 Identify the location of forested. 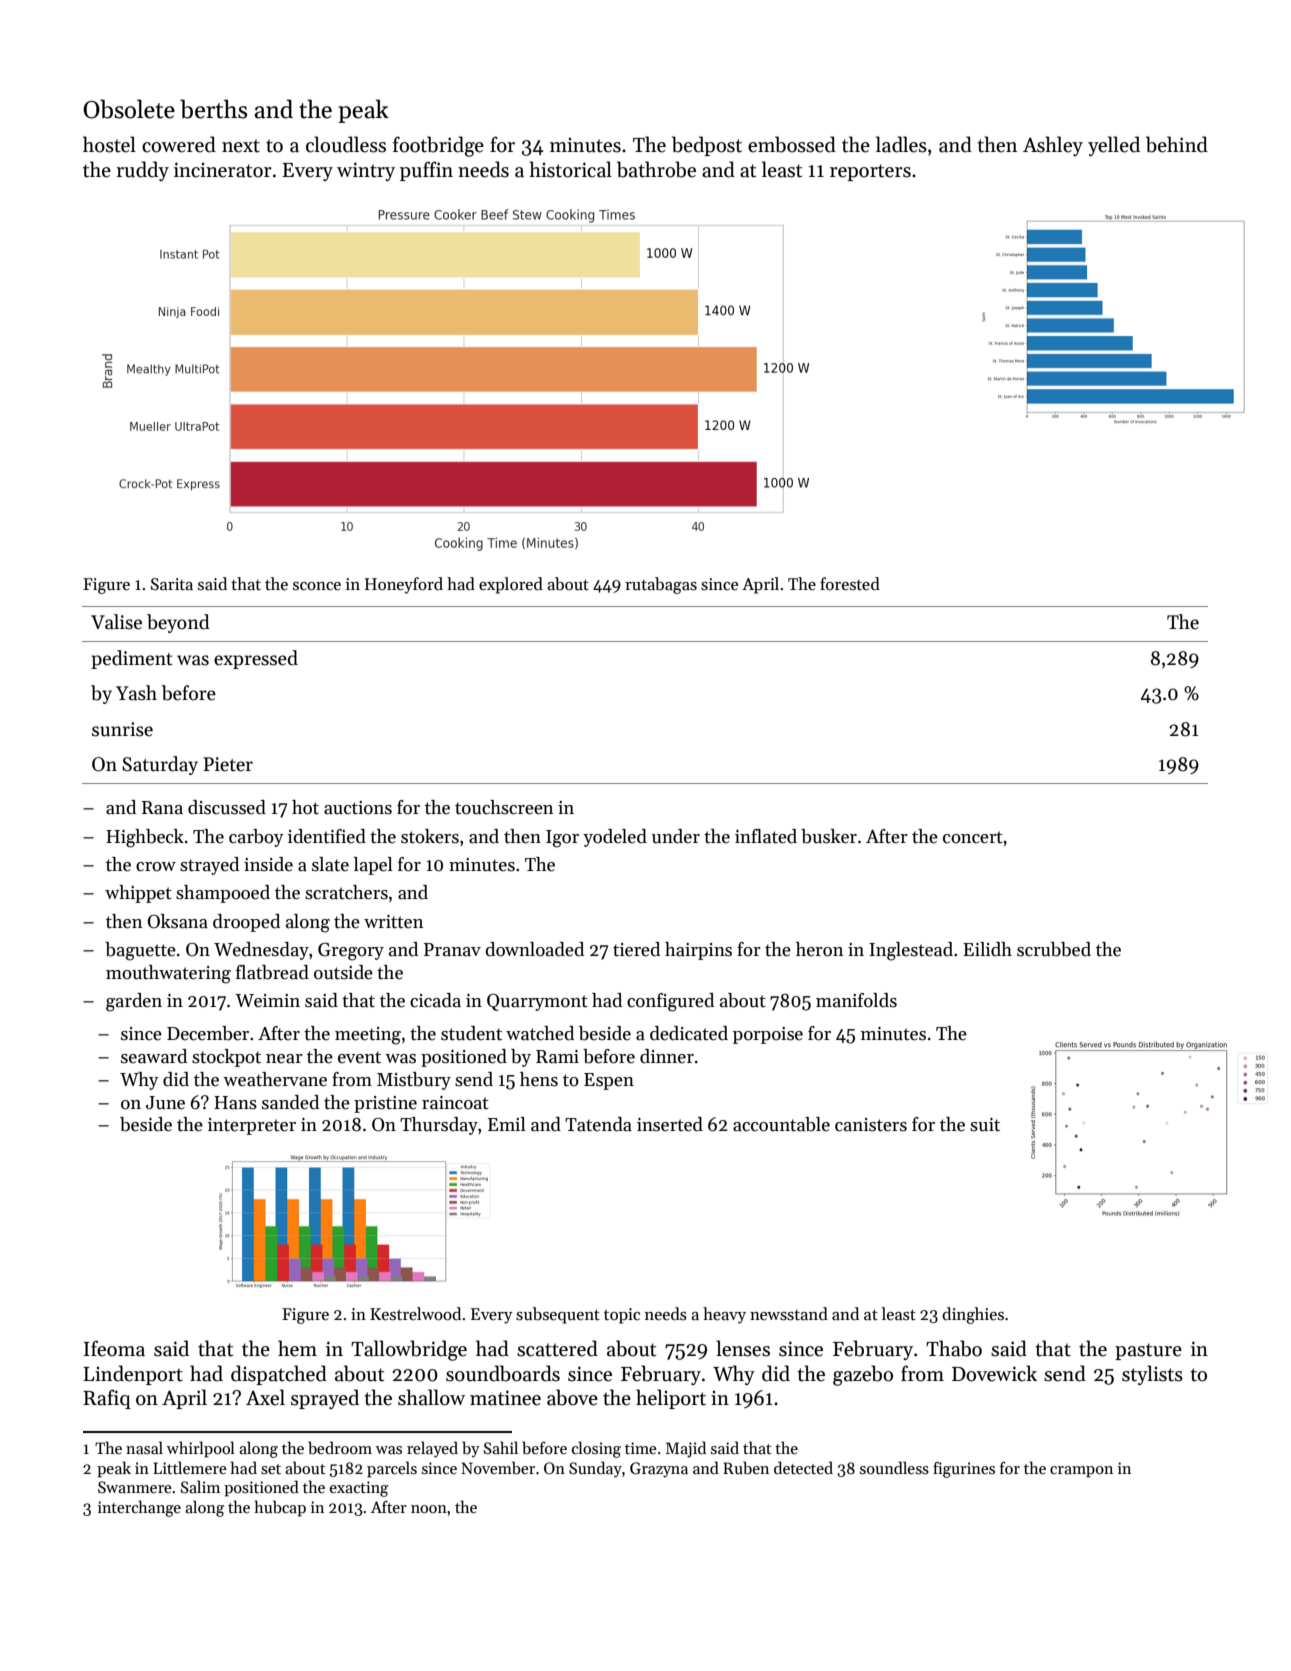
(850, 584).
